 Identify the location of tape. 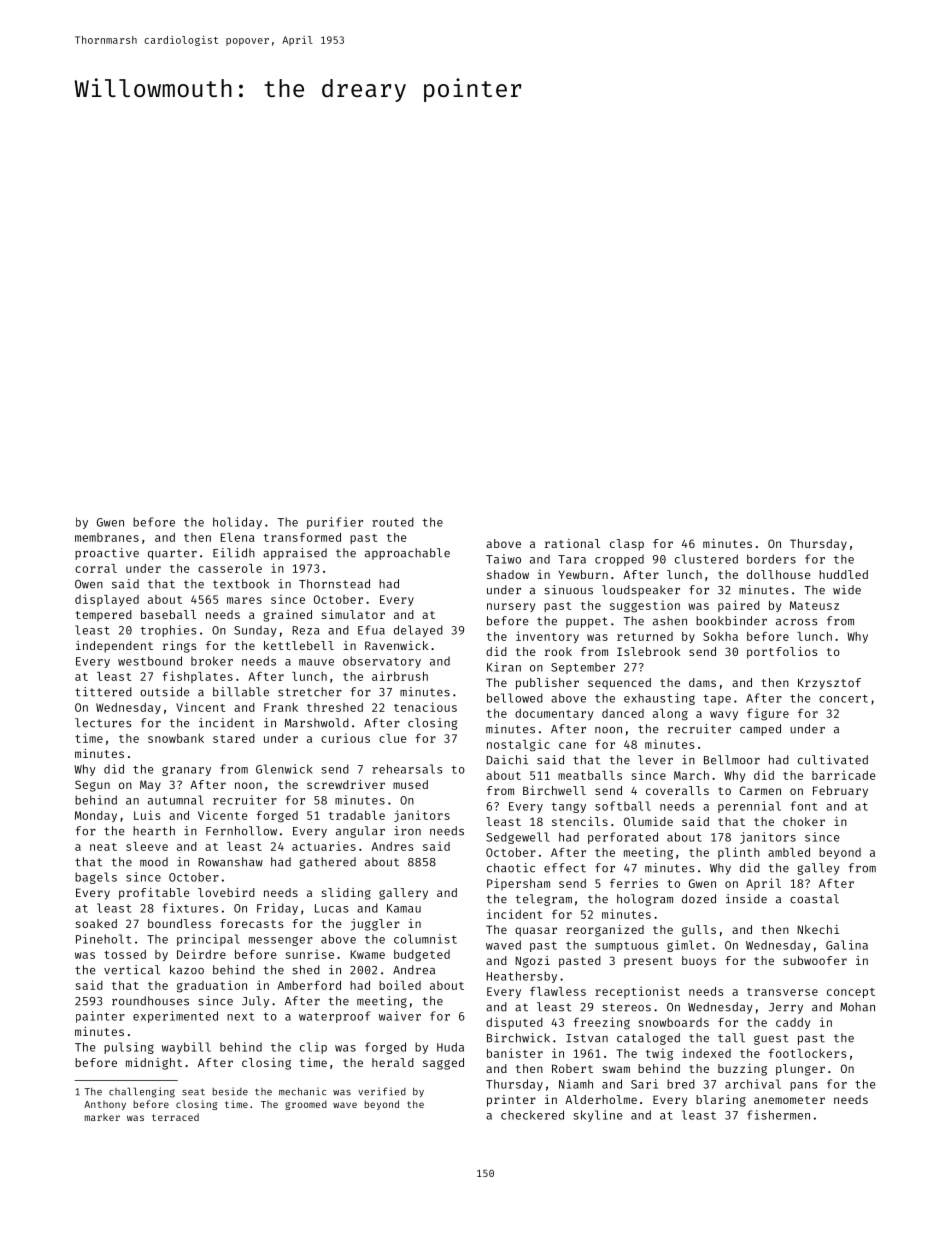
(717, 699).
